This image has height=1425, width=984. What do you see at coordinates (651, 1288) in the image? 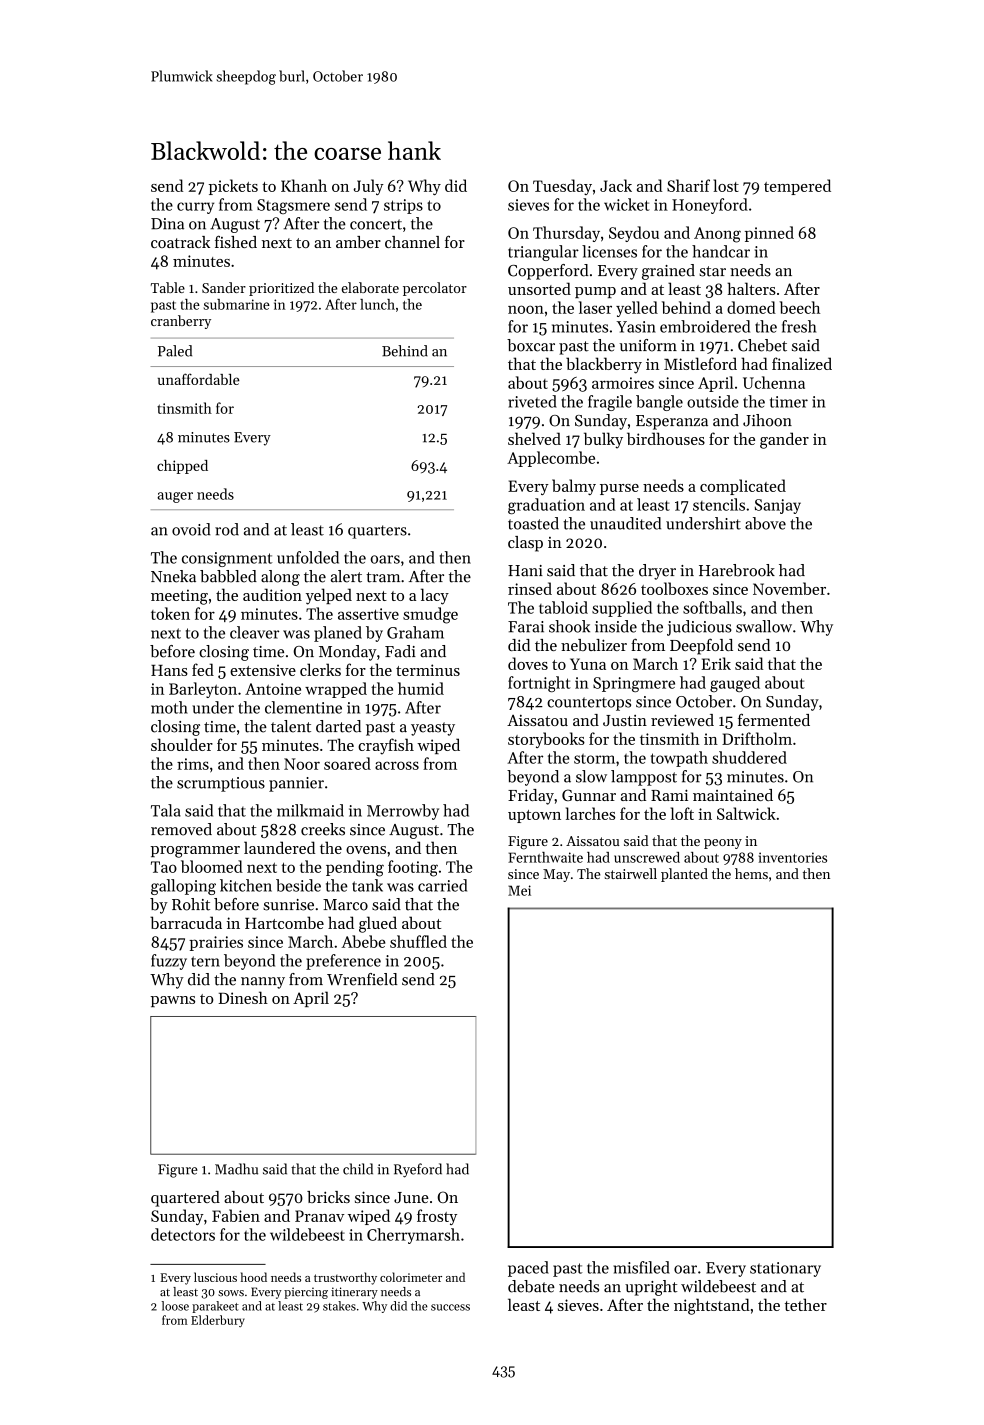
I see `upright` at bounding box center [651, 1288].
